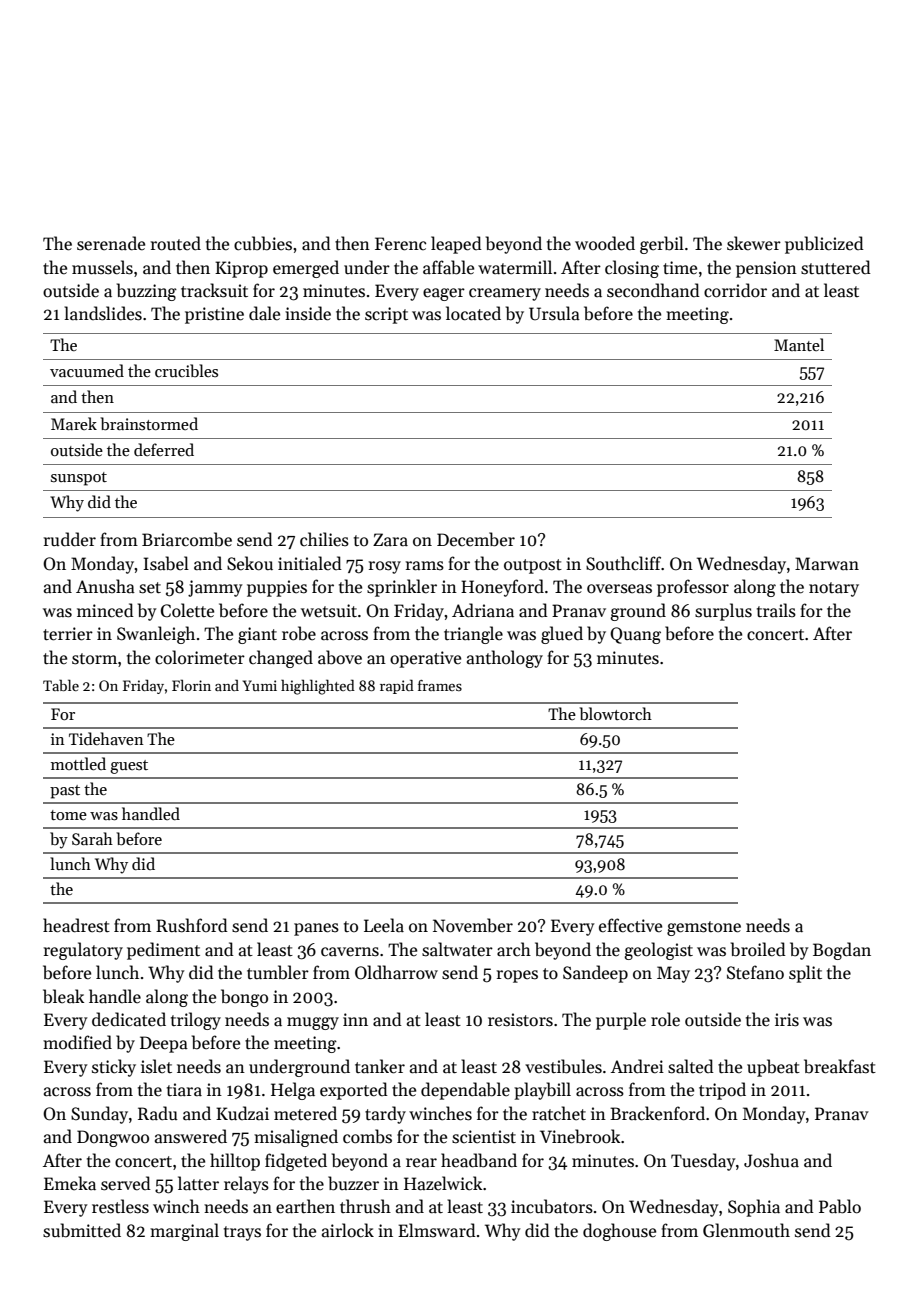  What do you see at coordinates (353, 1183) in the screenshot?
I see `buzzer` at bounding box center [353, 1183].
